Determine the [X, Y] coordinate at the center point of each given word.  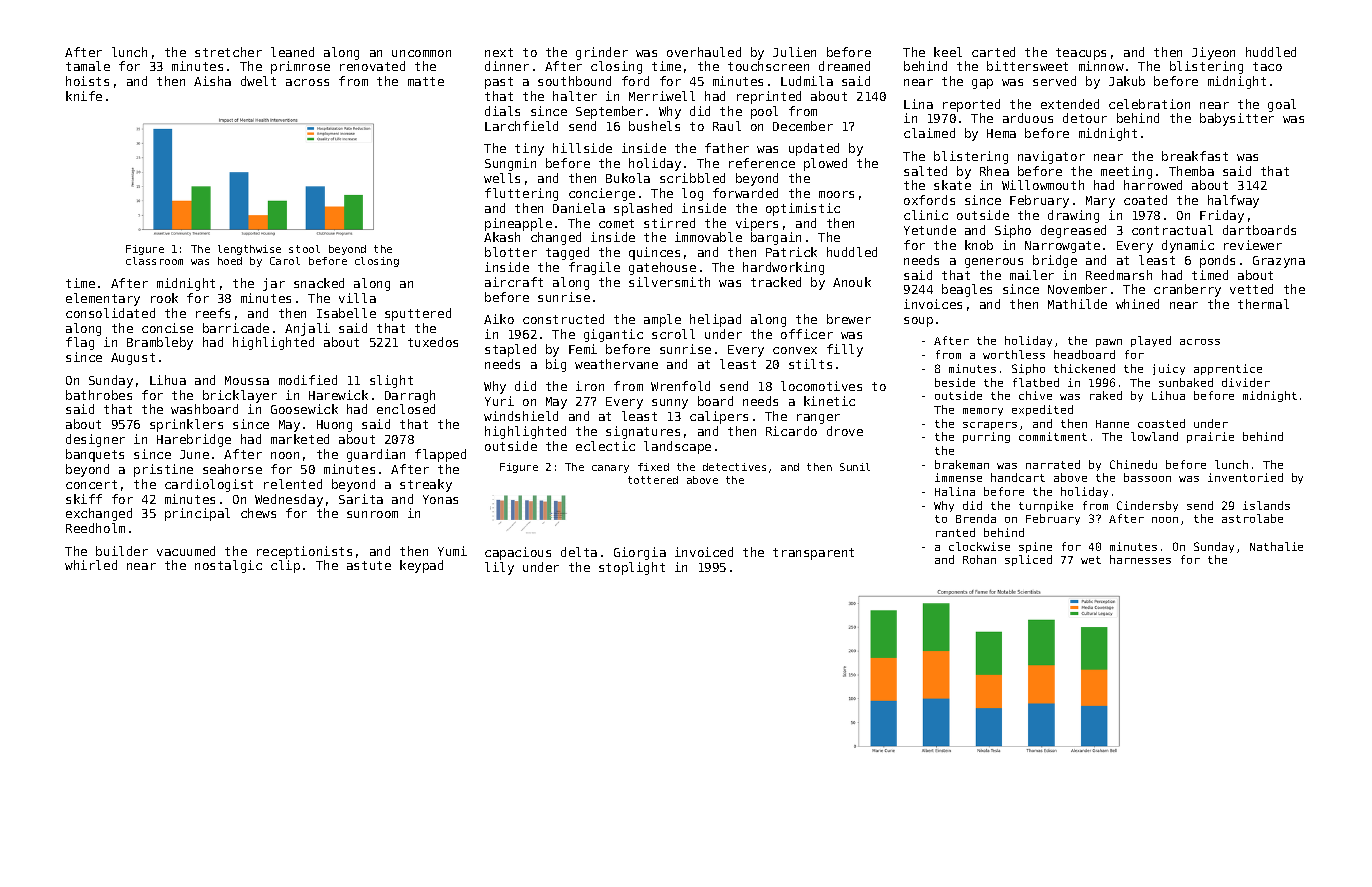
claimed [929, 133]
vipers [757, 224]
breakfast [1195, 156]
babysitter [1237, 119]
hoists [87, 81]
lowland [1154, 436]
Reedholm [95, 528]
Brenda [976, 518]
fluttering [521, 194]
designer [95, 440]
